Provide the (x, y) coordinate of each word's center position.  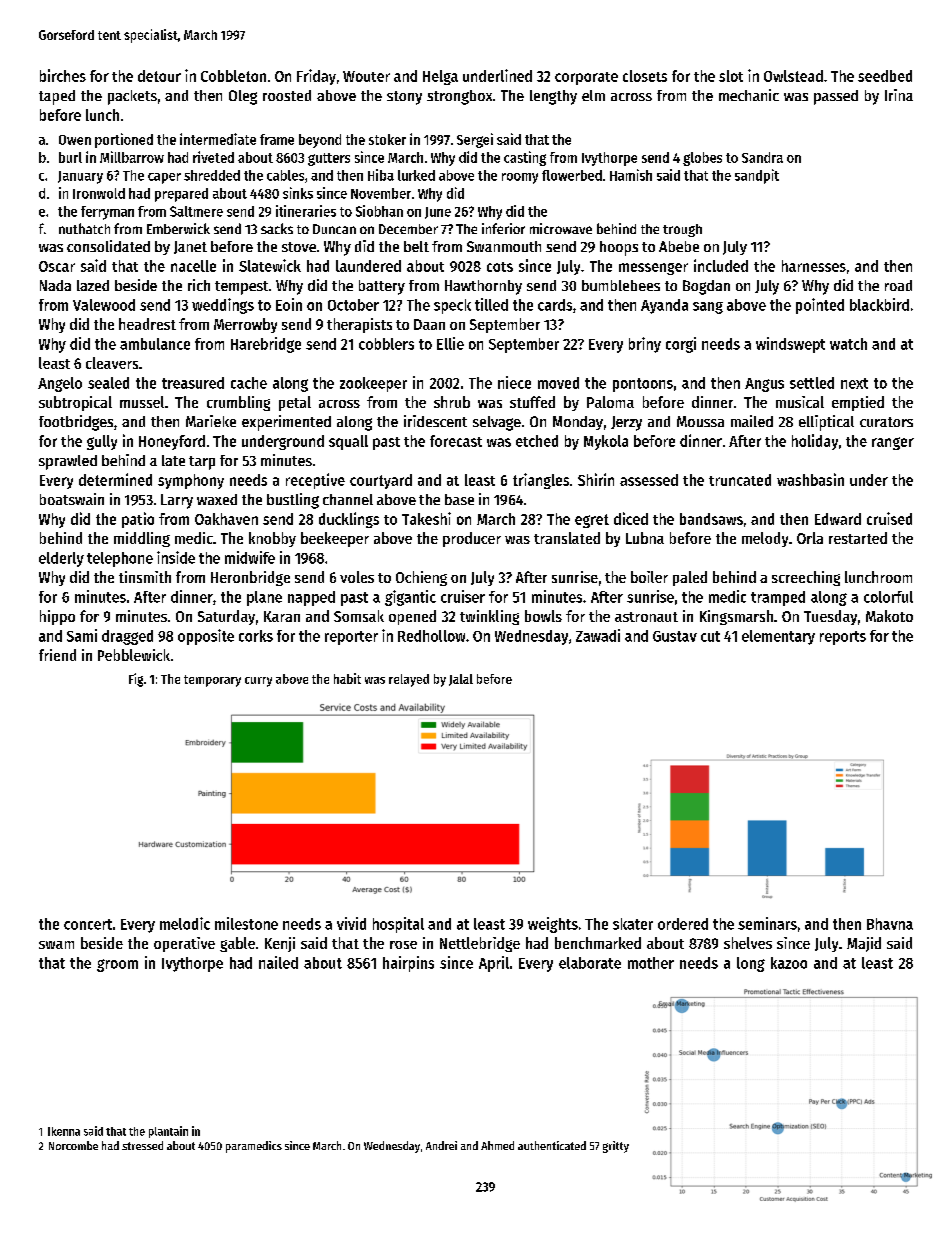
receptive (315, 481)
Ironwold (99, 193)
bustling (293, 501)
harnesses (814, 266)
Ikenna (64, 1131)
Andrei (441, 1145)
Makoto (889, 616)
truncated (740, 480)
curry (258, 682)
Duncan (334, 229)
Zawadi (598, 635)
